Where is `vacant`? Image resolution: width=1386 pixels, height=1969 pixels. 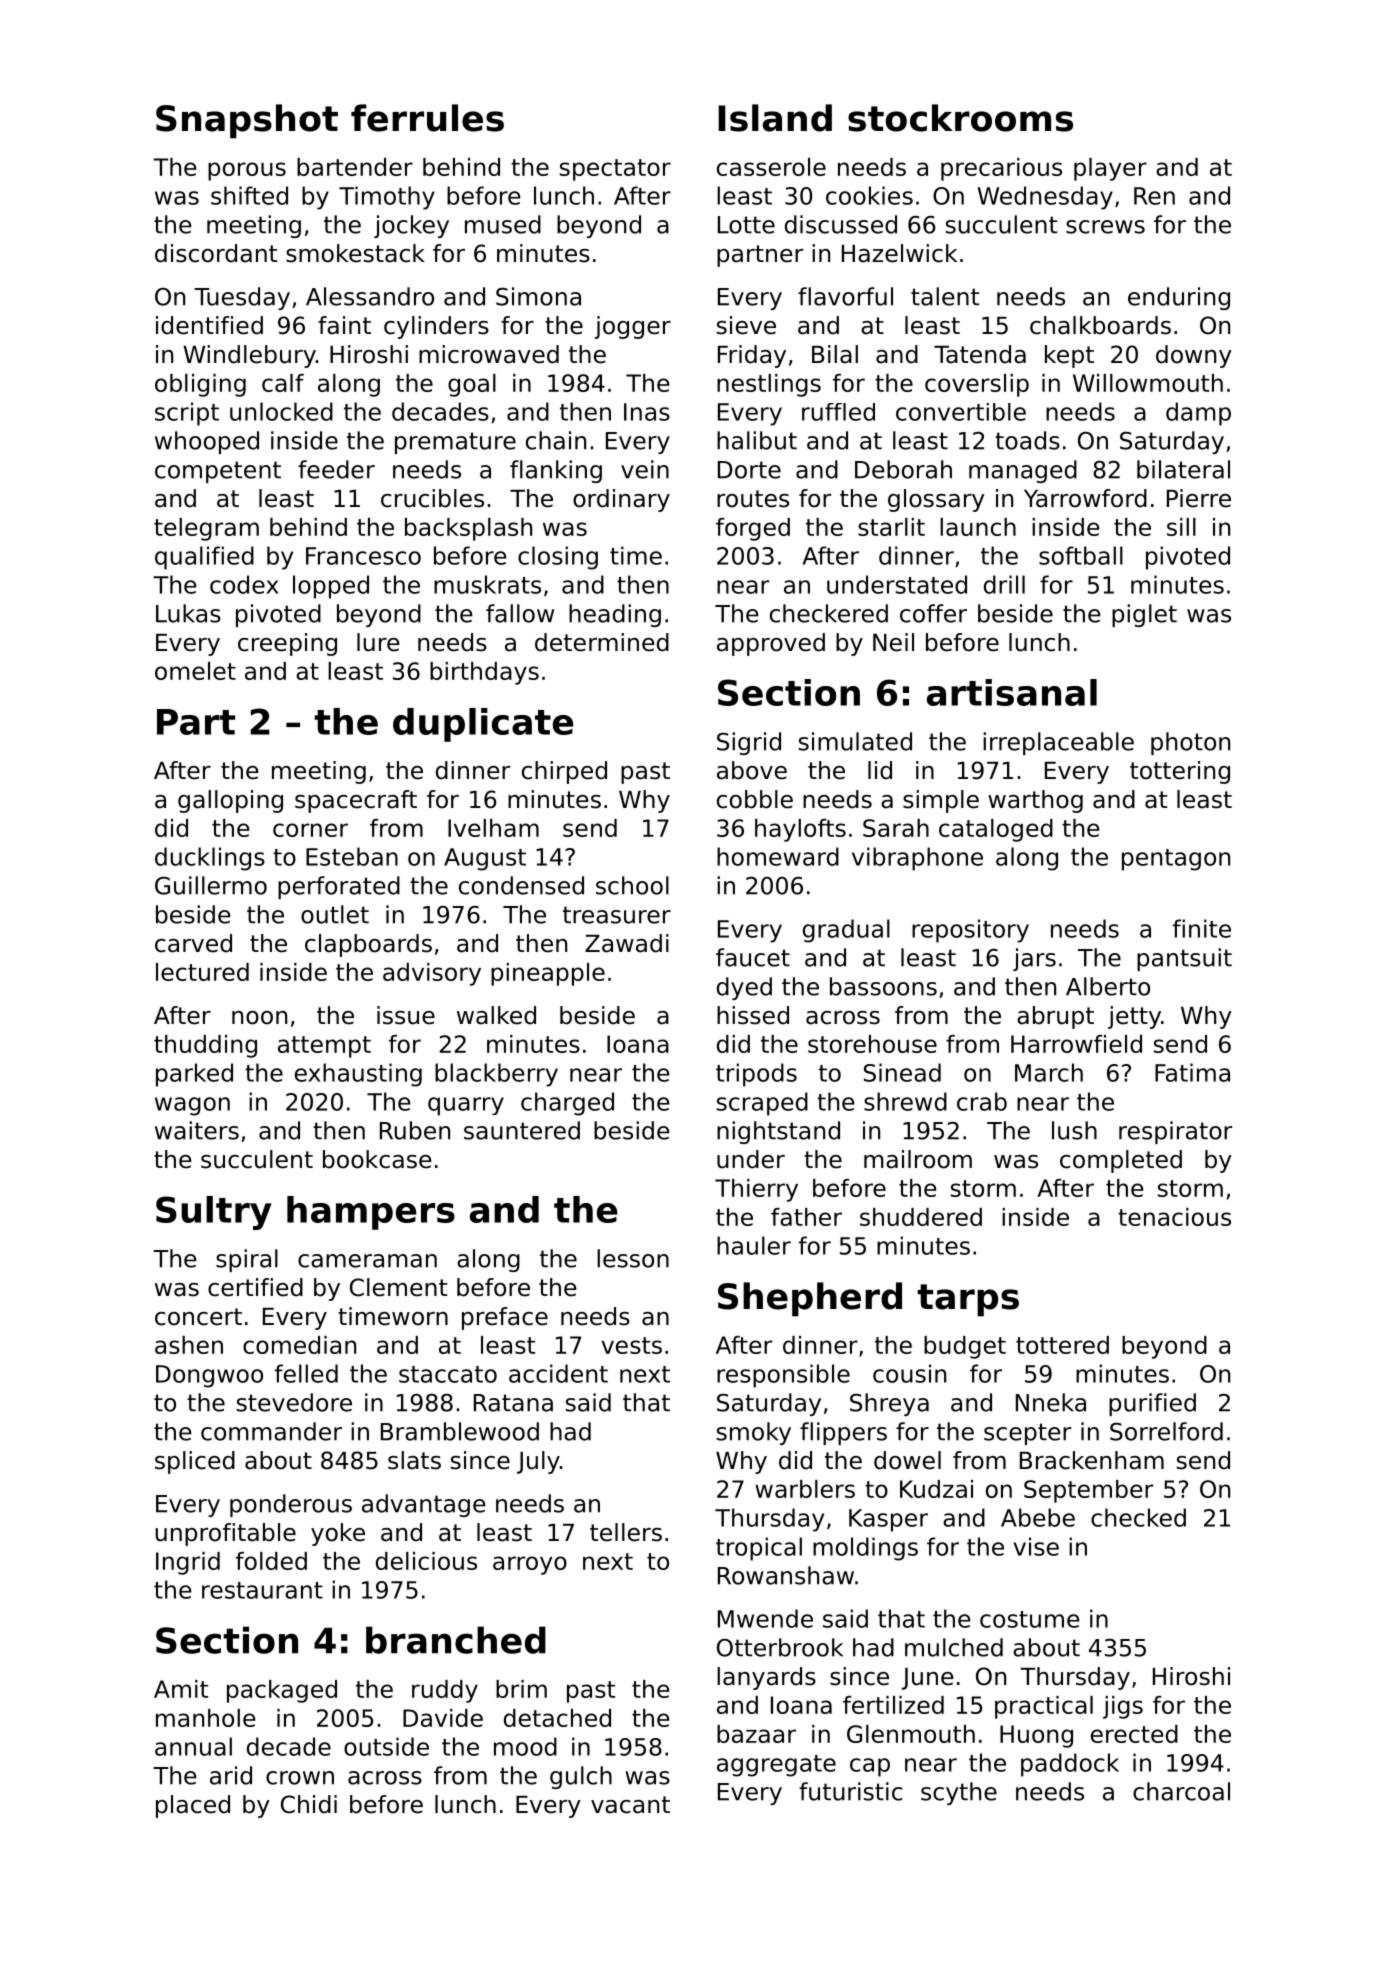 vacant is located at coordinates (630, 1805).
